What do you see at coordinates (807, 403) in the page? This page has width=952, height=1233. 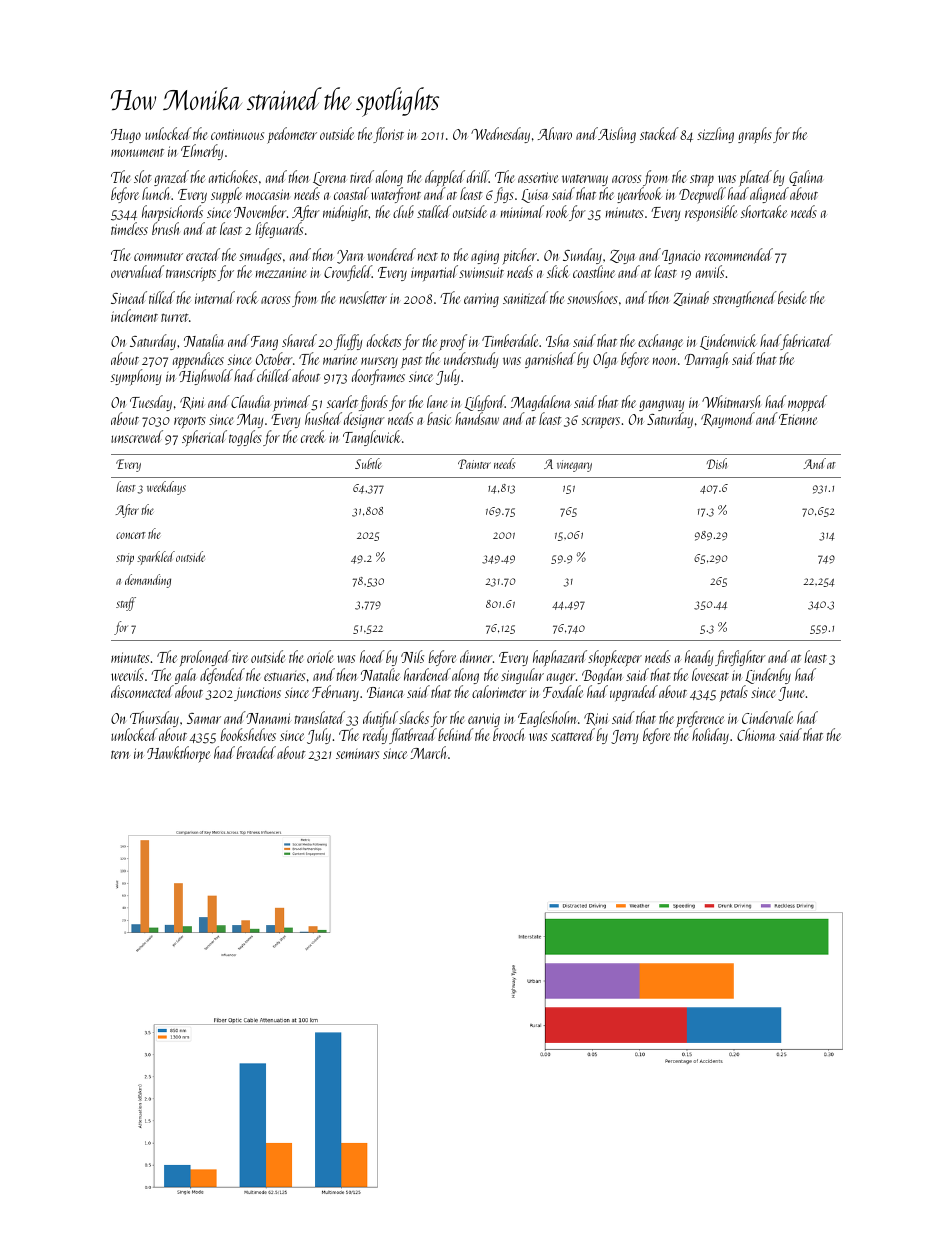 I see `mopped` at bounding box center [807, 403].
